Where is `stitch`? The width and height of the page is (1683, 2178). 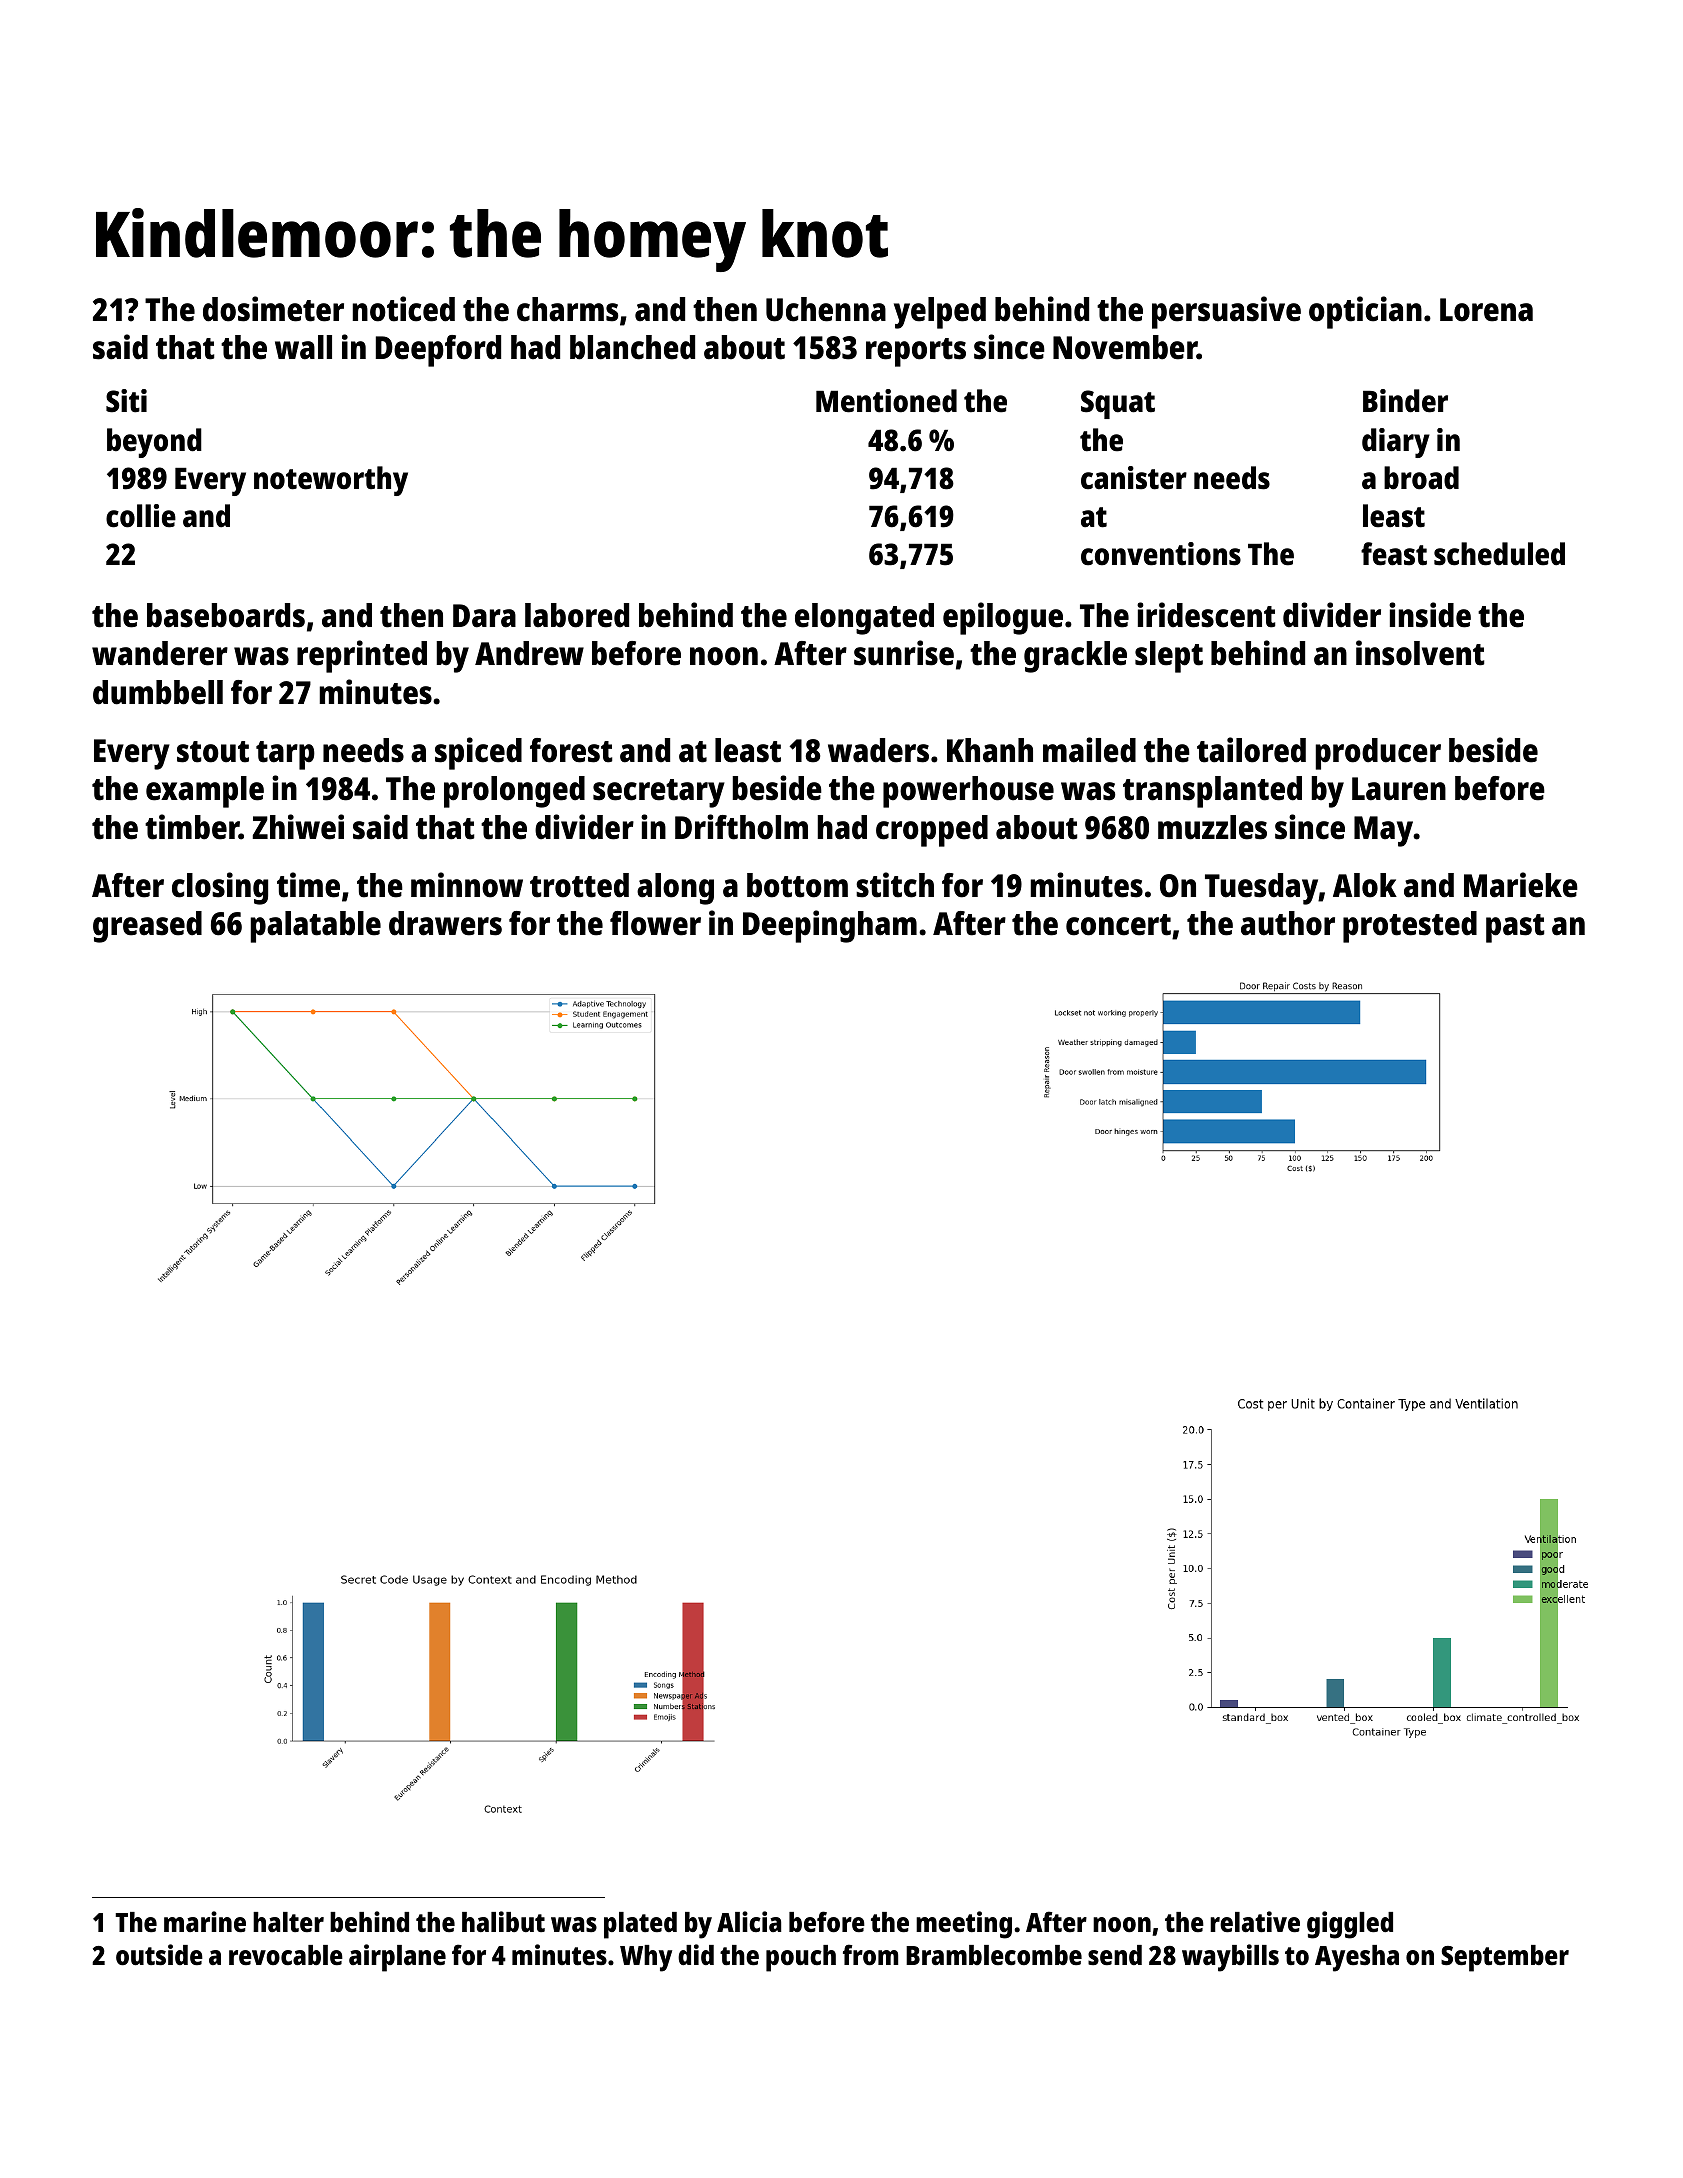
stitch is located at coordinates (895, 885).
